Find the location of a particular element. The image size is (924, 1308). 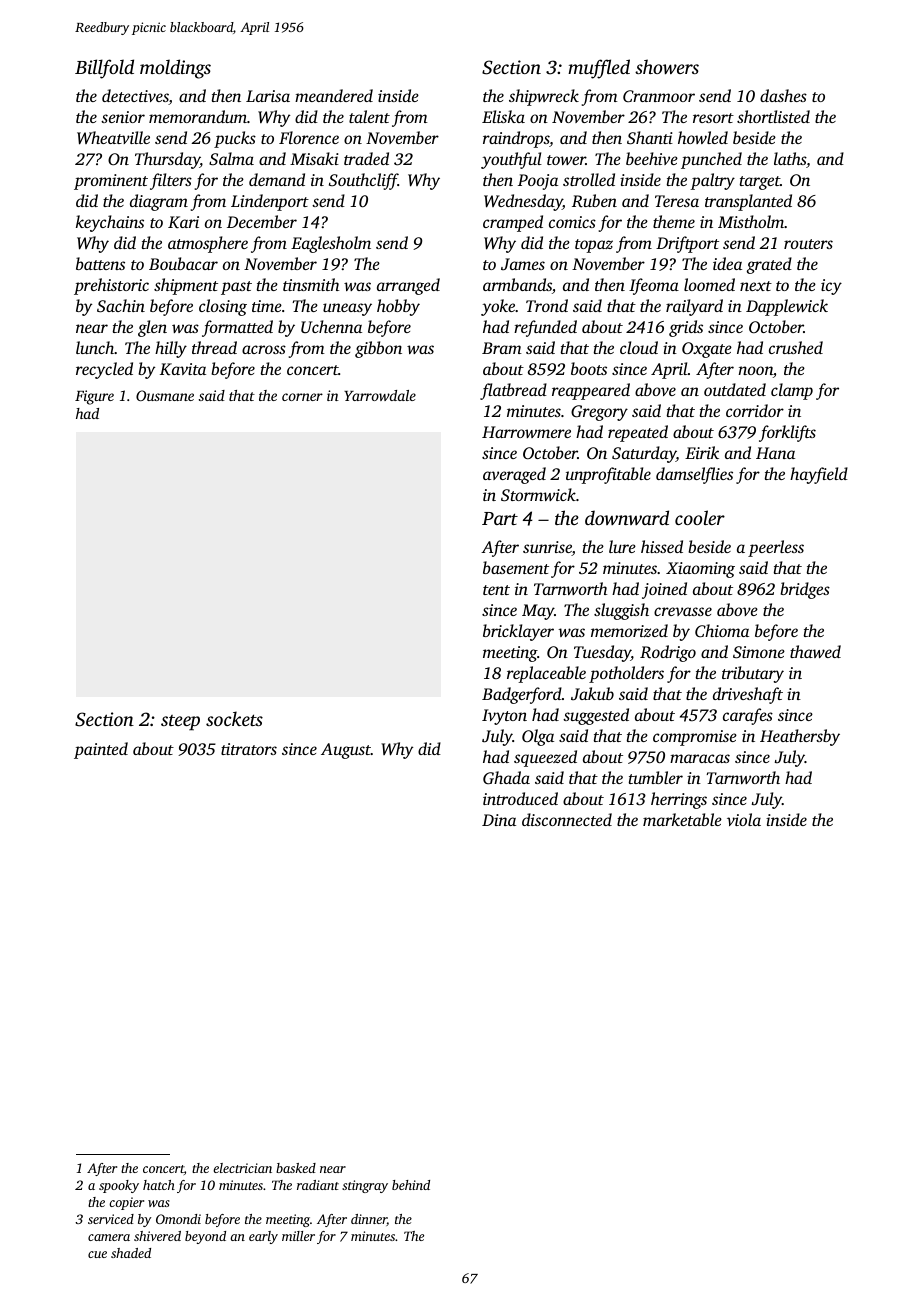

Dina is located at coordinates (499, 820).
